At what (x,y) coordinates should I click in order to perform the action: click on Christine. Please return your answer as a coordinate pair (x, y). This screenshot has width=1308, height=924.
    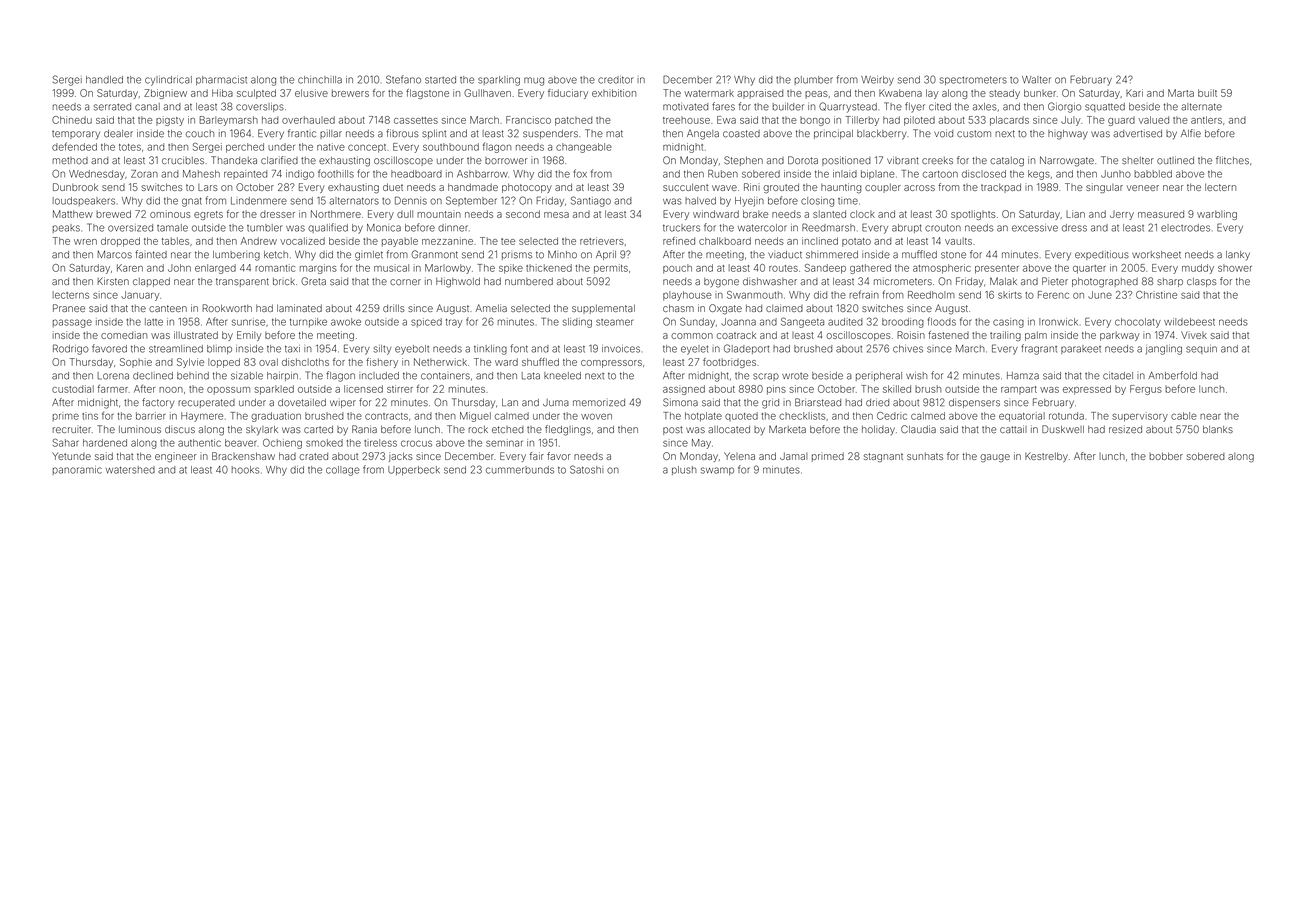
    Looking at the image, I should click on (1156, 295).
